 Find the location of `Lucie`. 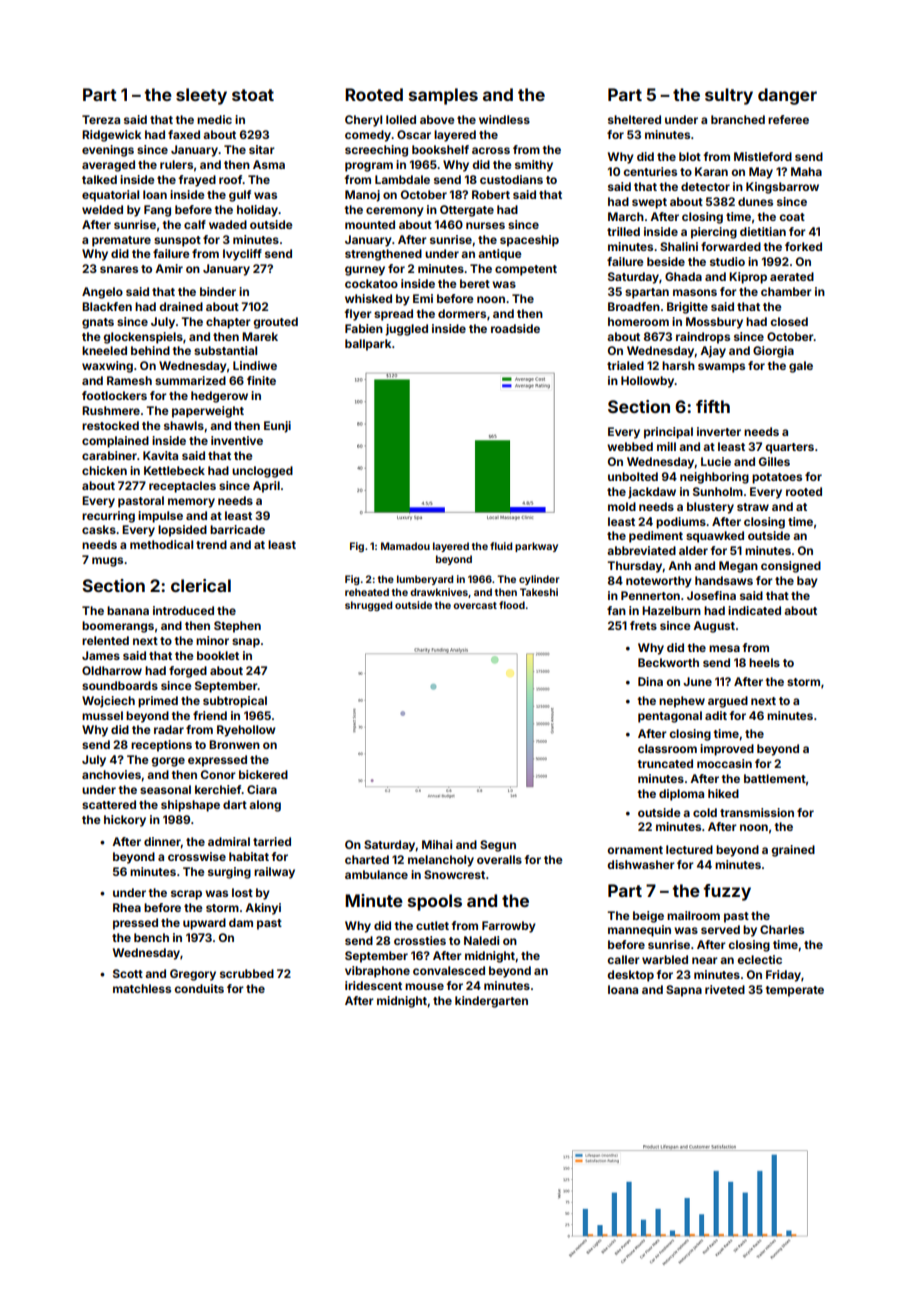

Lucie is located at coordinates (716, 461).
